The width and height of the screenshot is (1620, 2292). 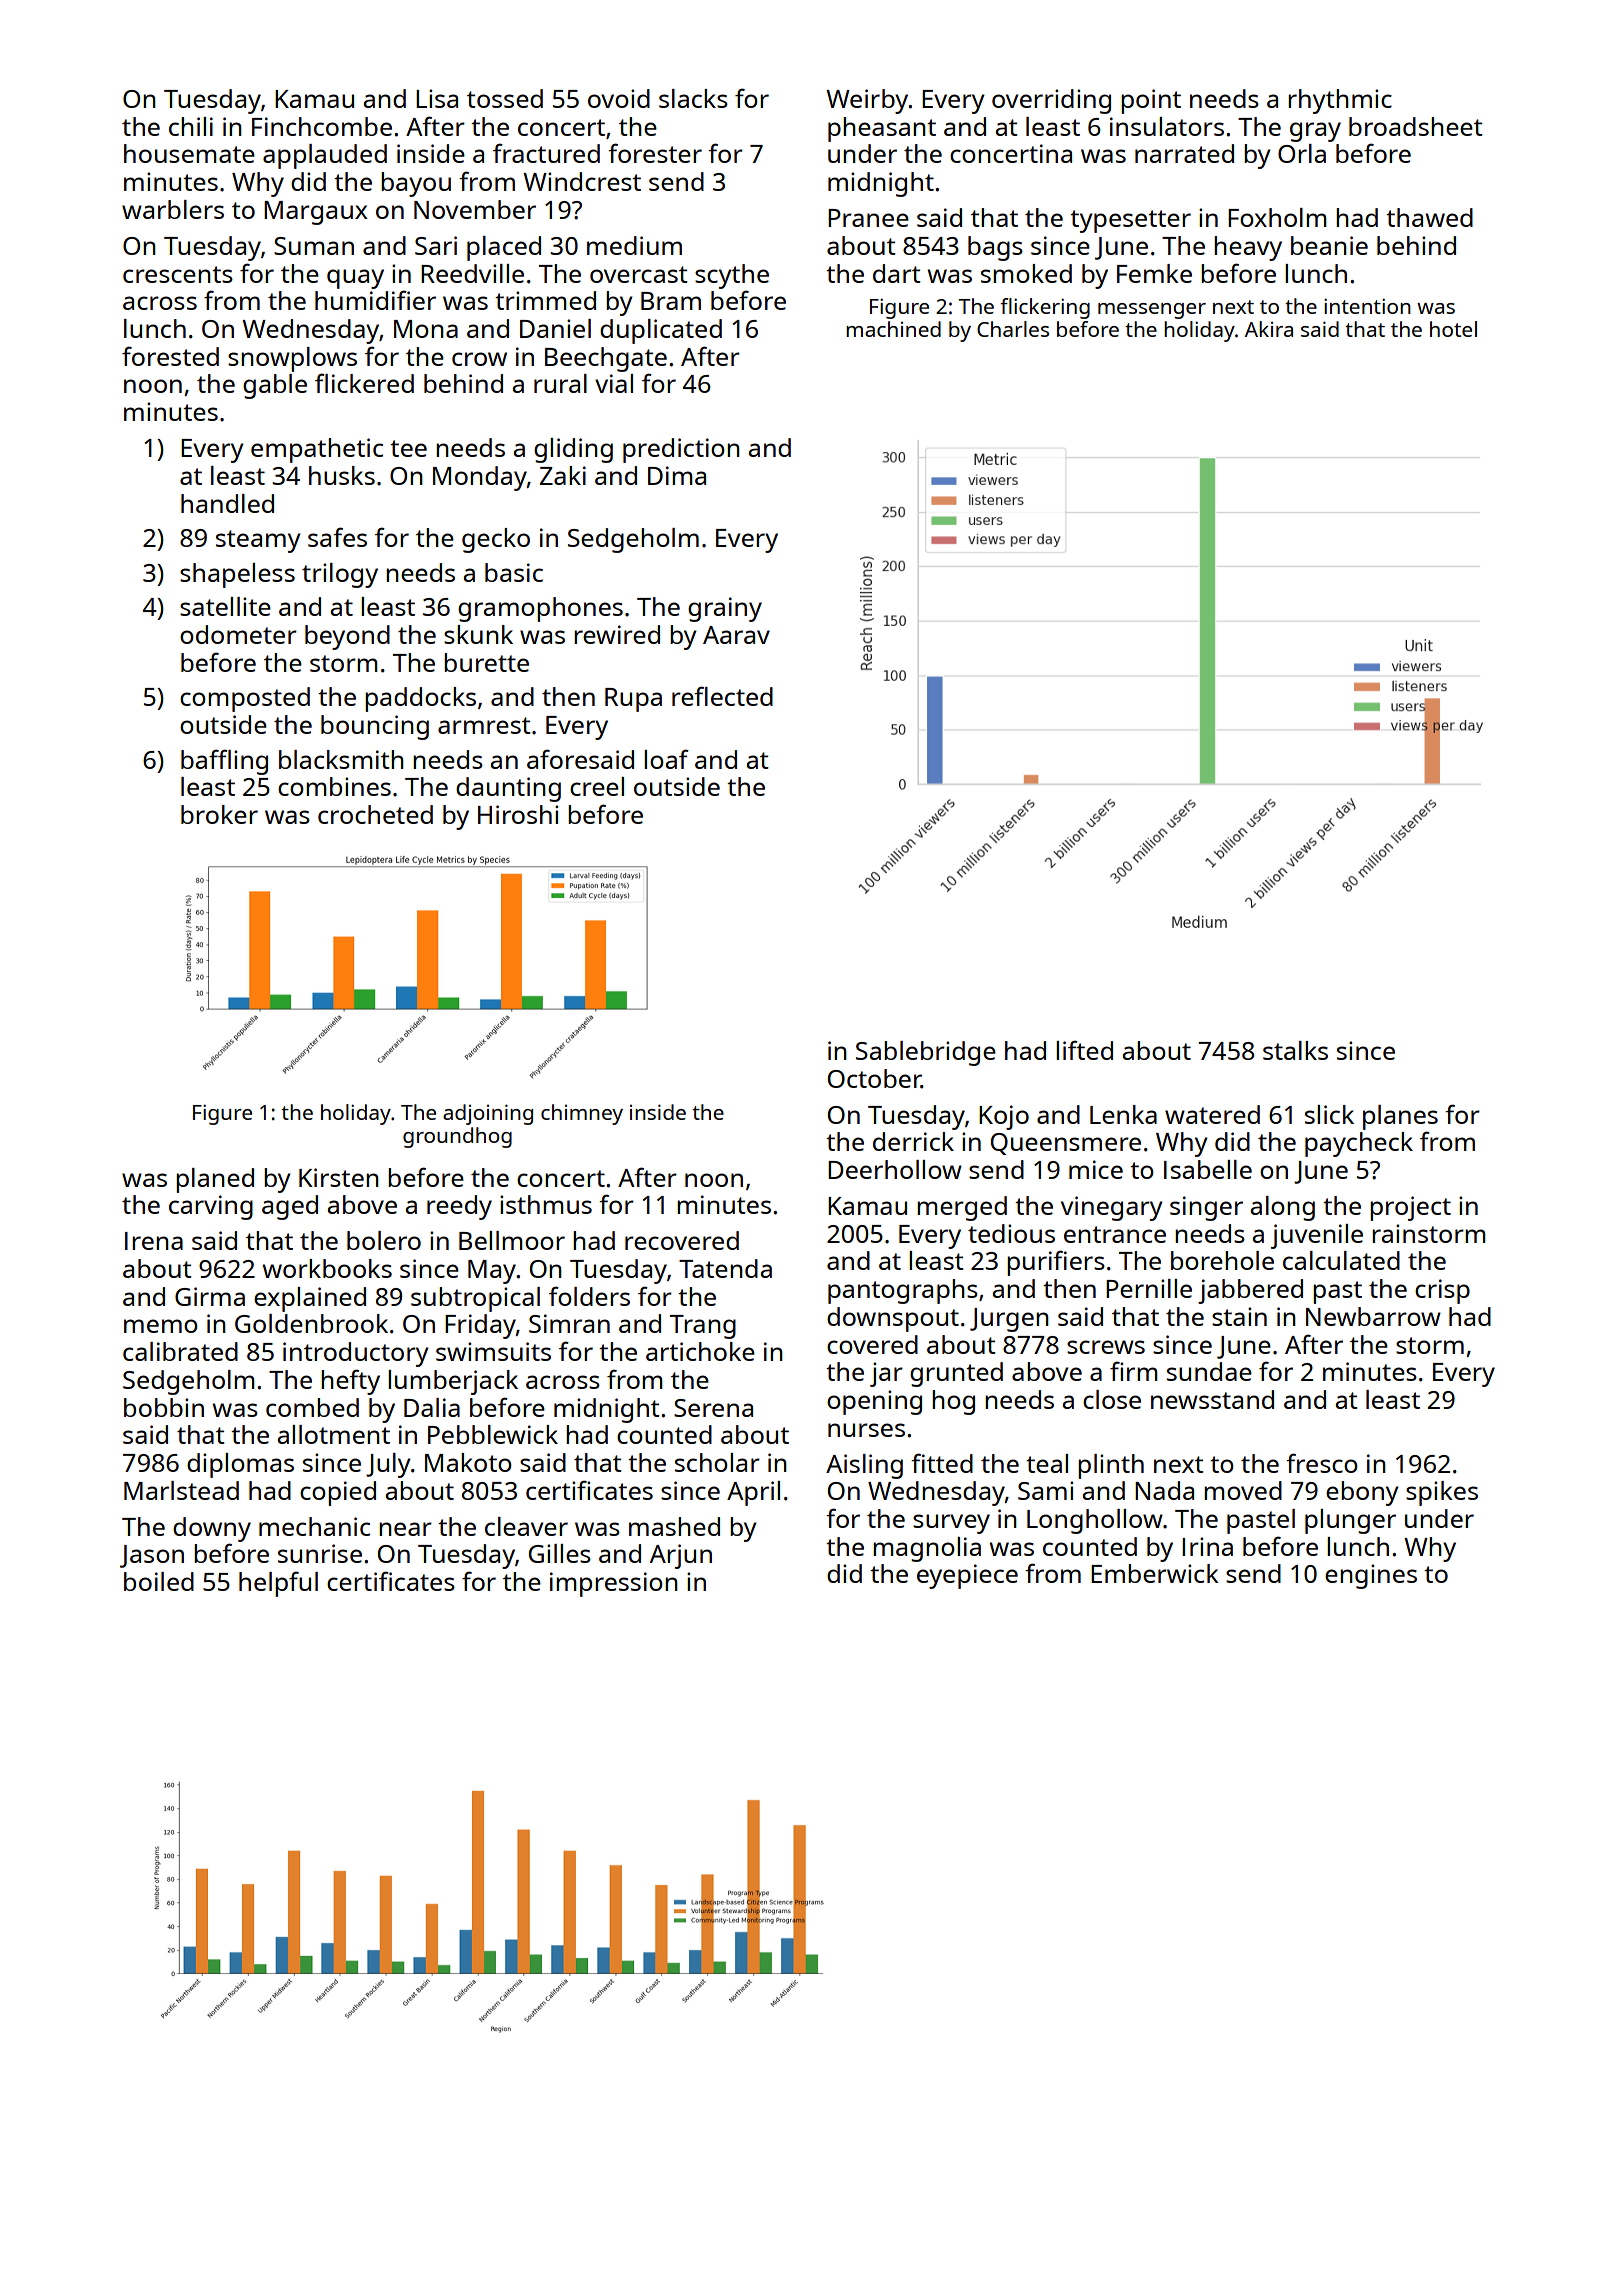 What do you see at coordinates (619, 98) in the screenshot?
I see `ovoid` at bounding box center [619, 98].
